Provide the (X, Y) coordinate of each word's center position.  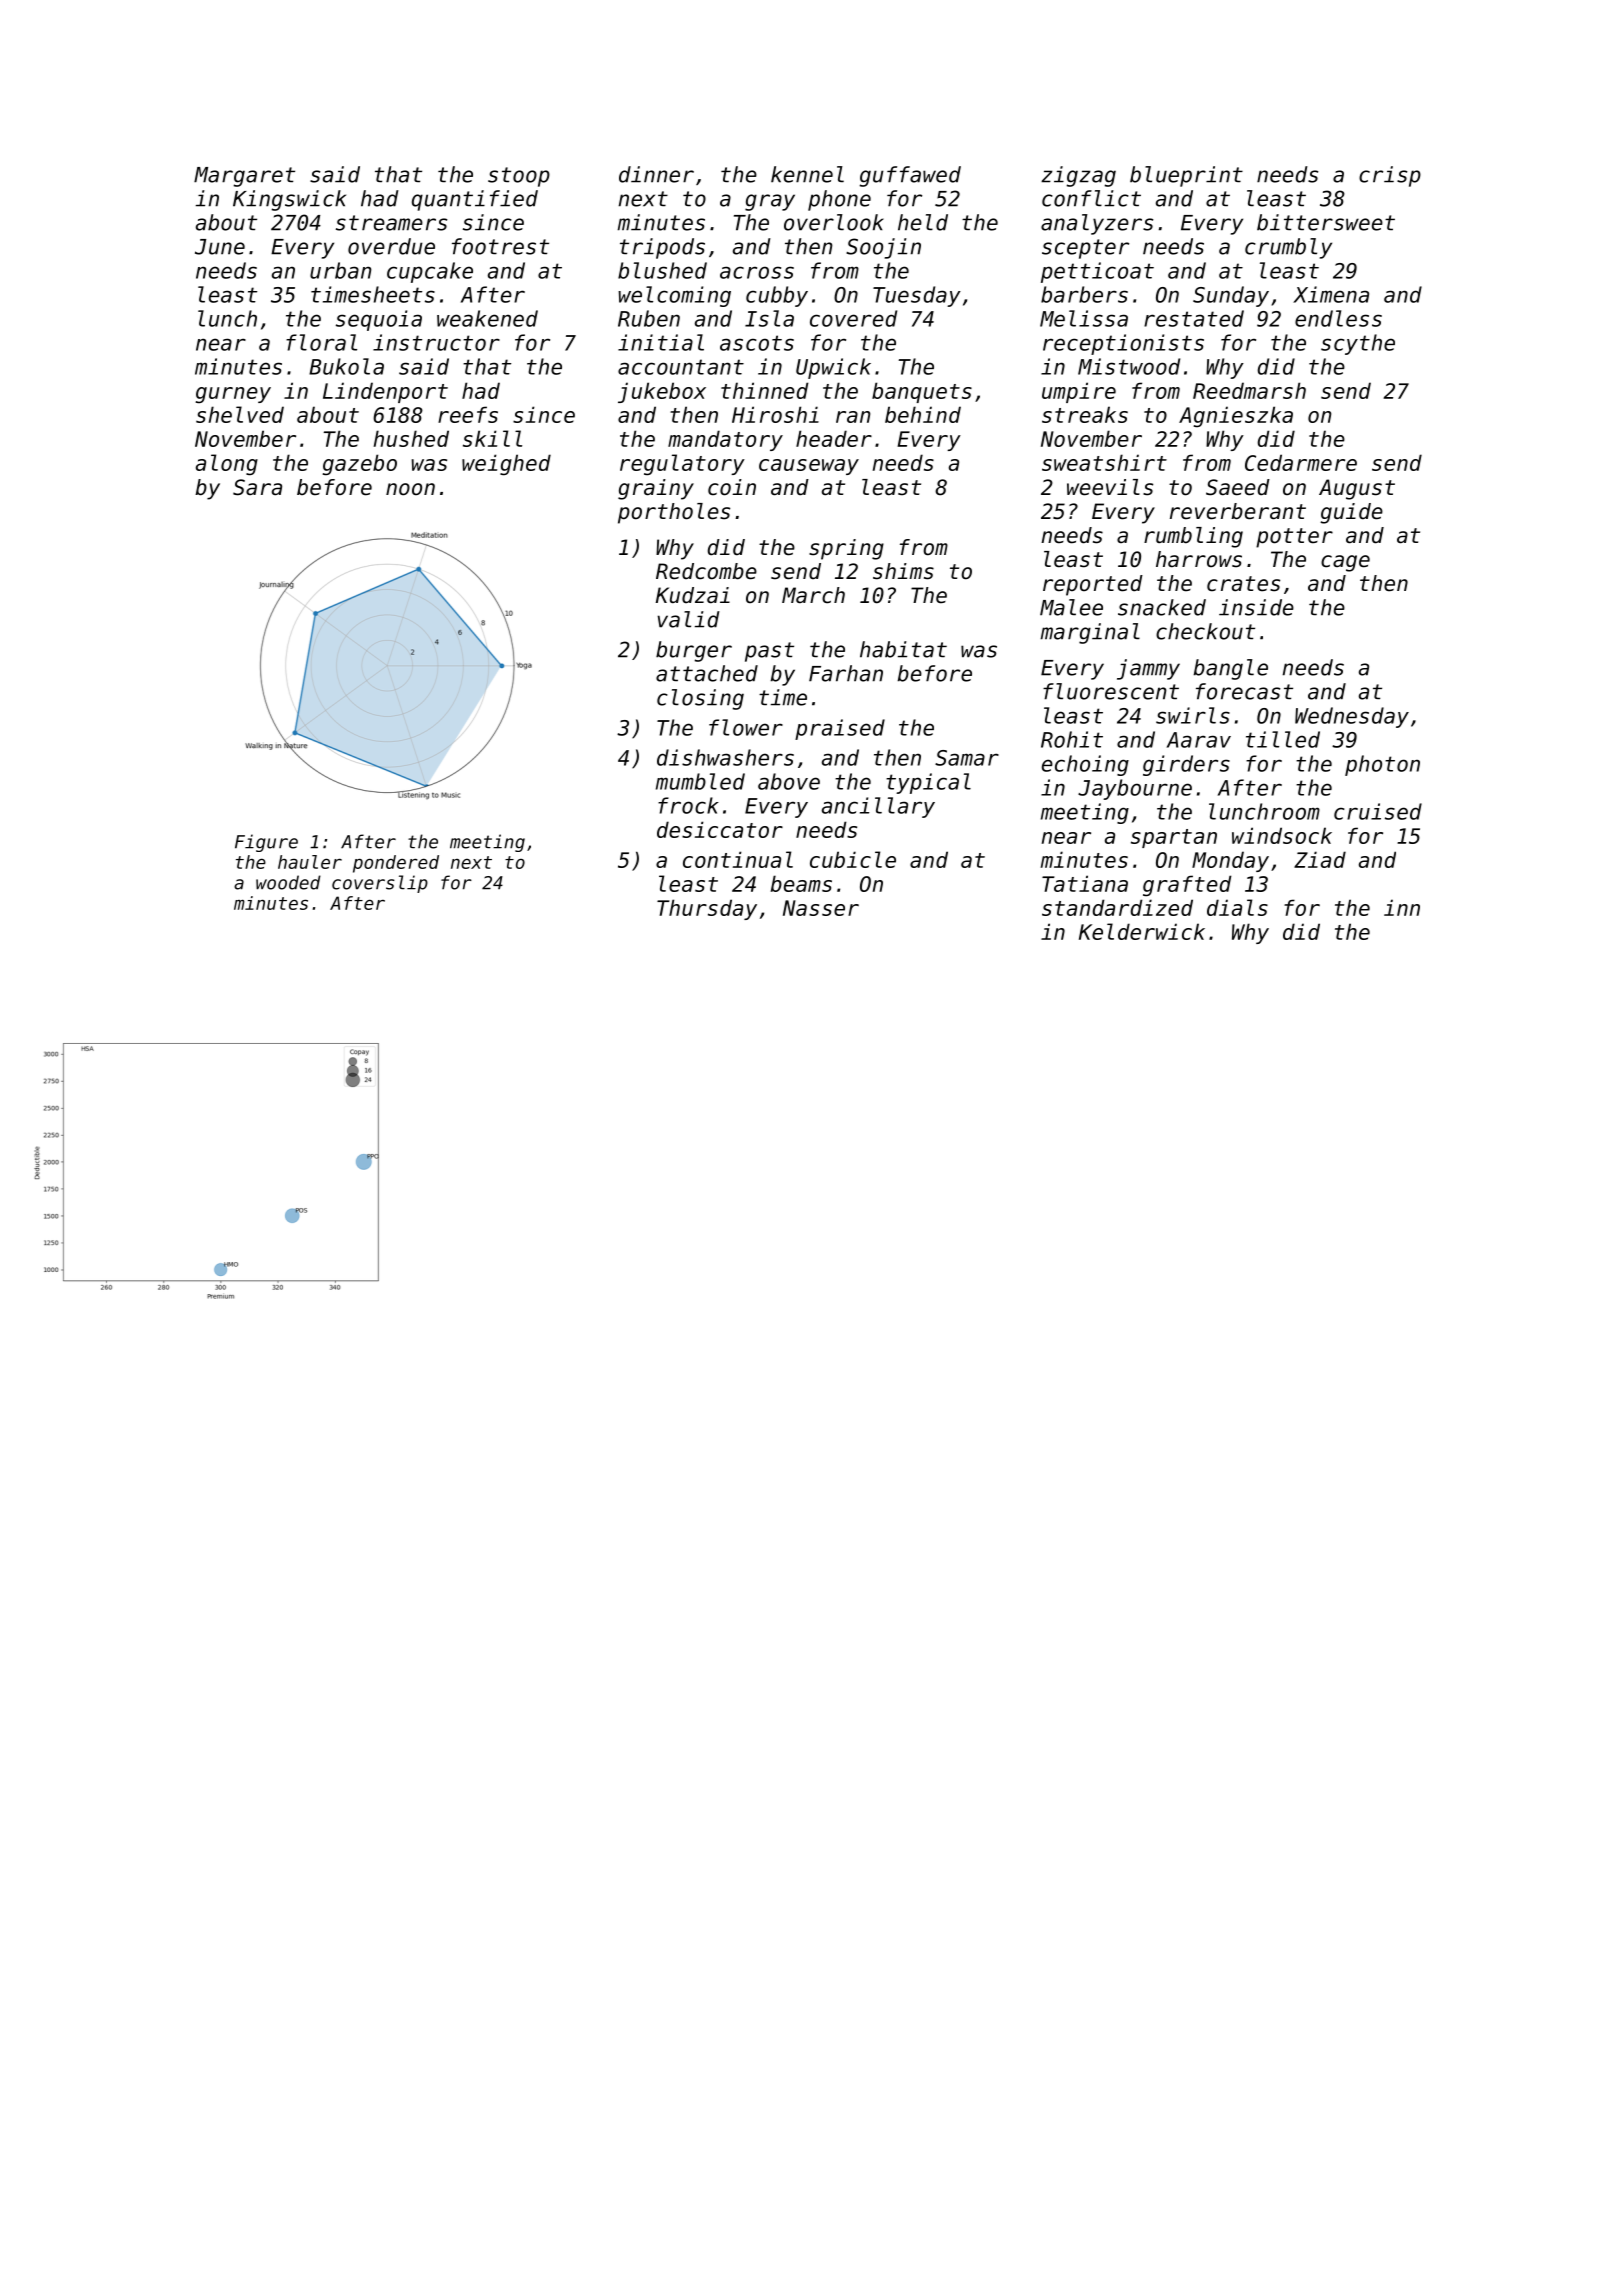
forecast (1244, 691)
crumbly (1288, 248)
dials (1237, 907)
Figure (266, 843)
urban (340, 270)
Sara (257, 487)
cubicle (853, 859)
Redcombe (706, 571)
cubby (777, 296)
